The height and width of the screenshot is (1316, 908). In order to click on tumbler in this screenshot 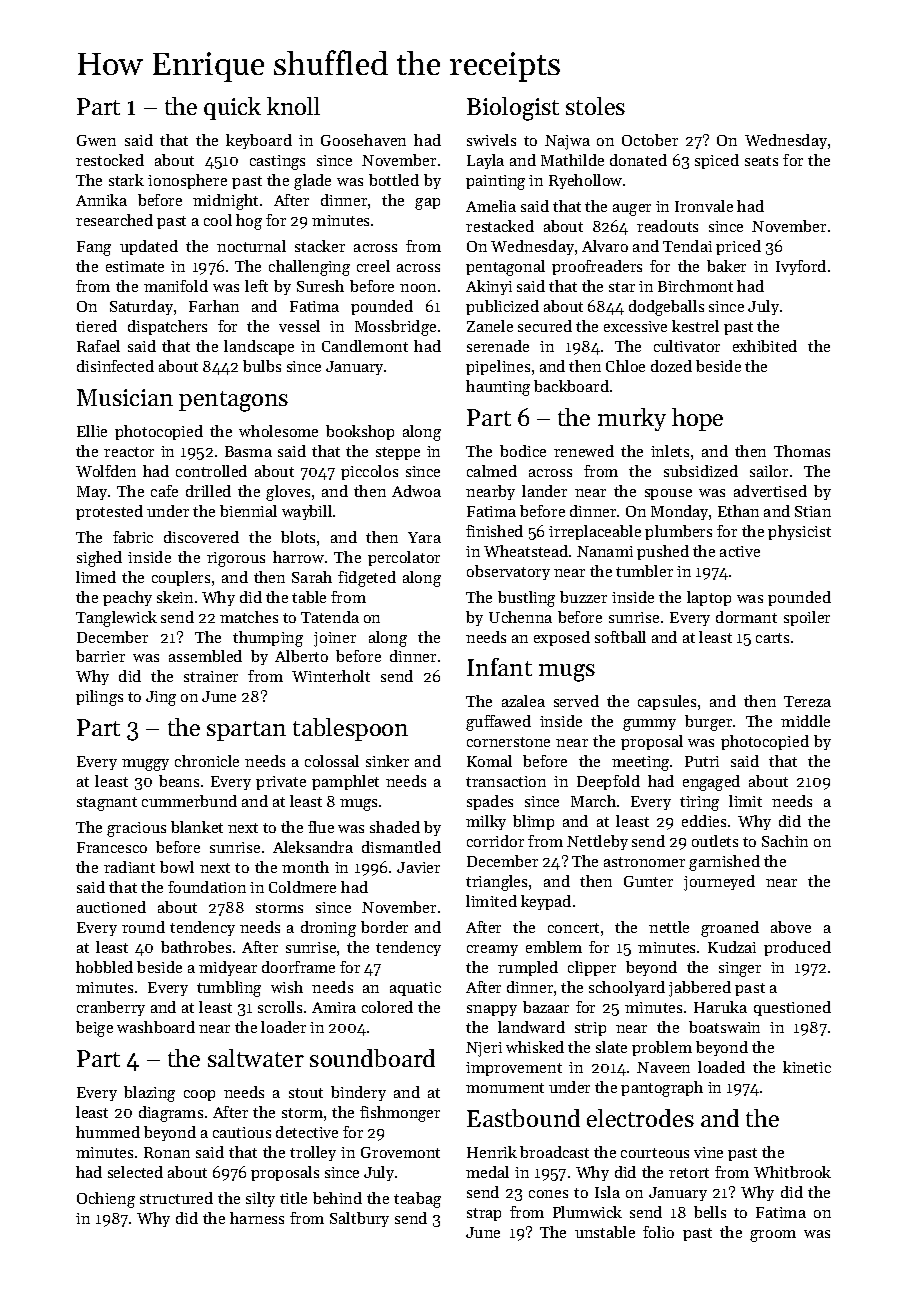, I will do `click(644, 571)`.
